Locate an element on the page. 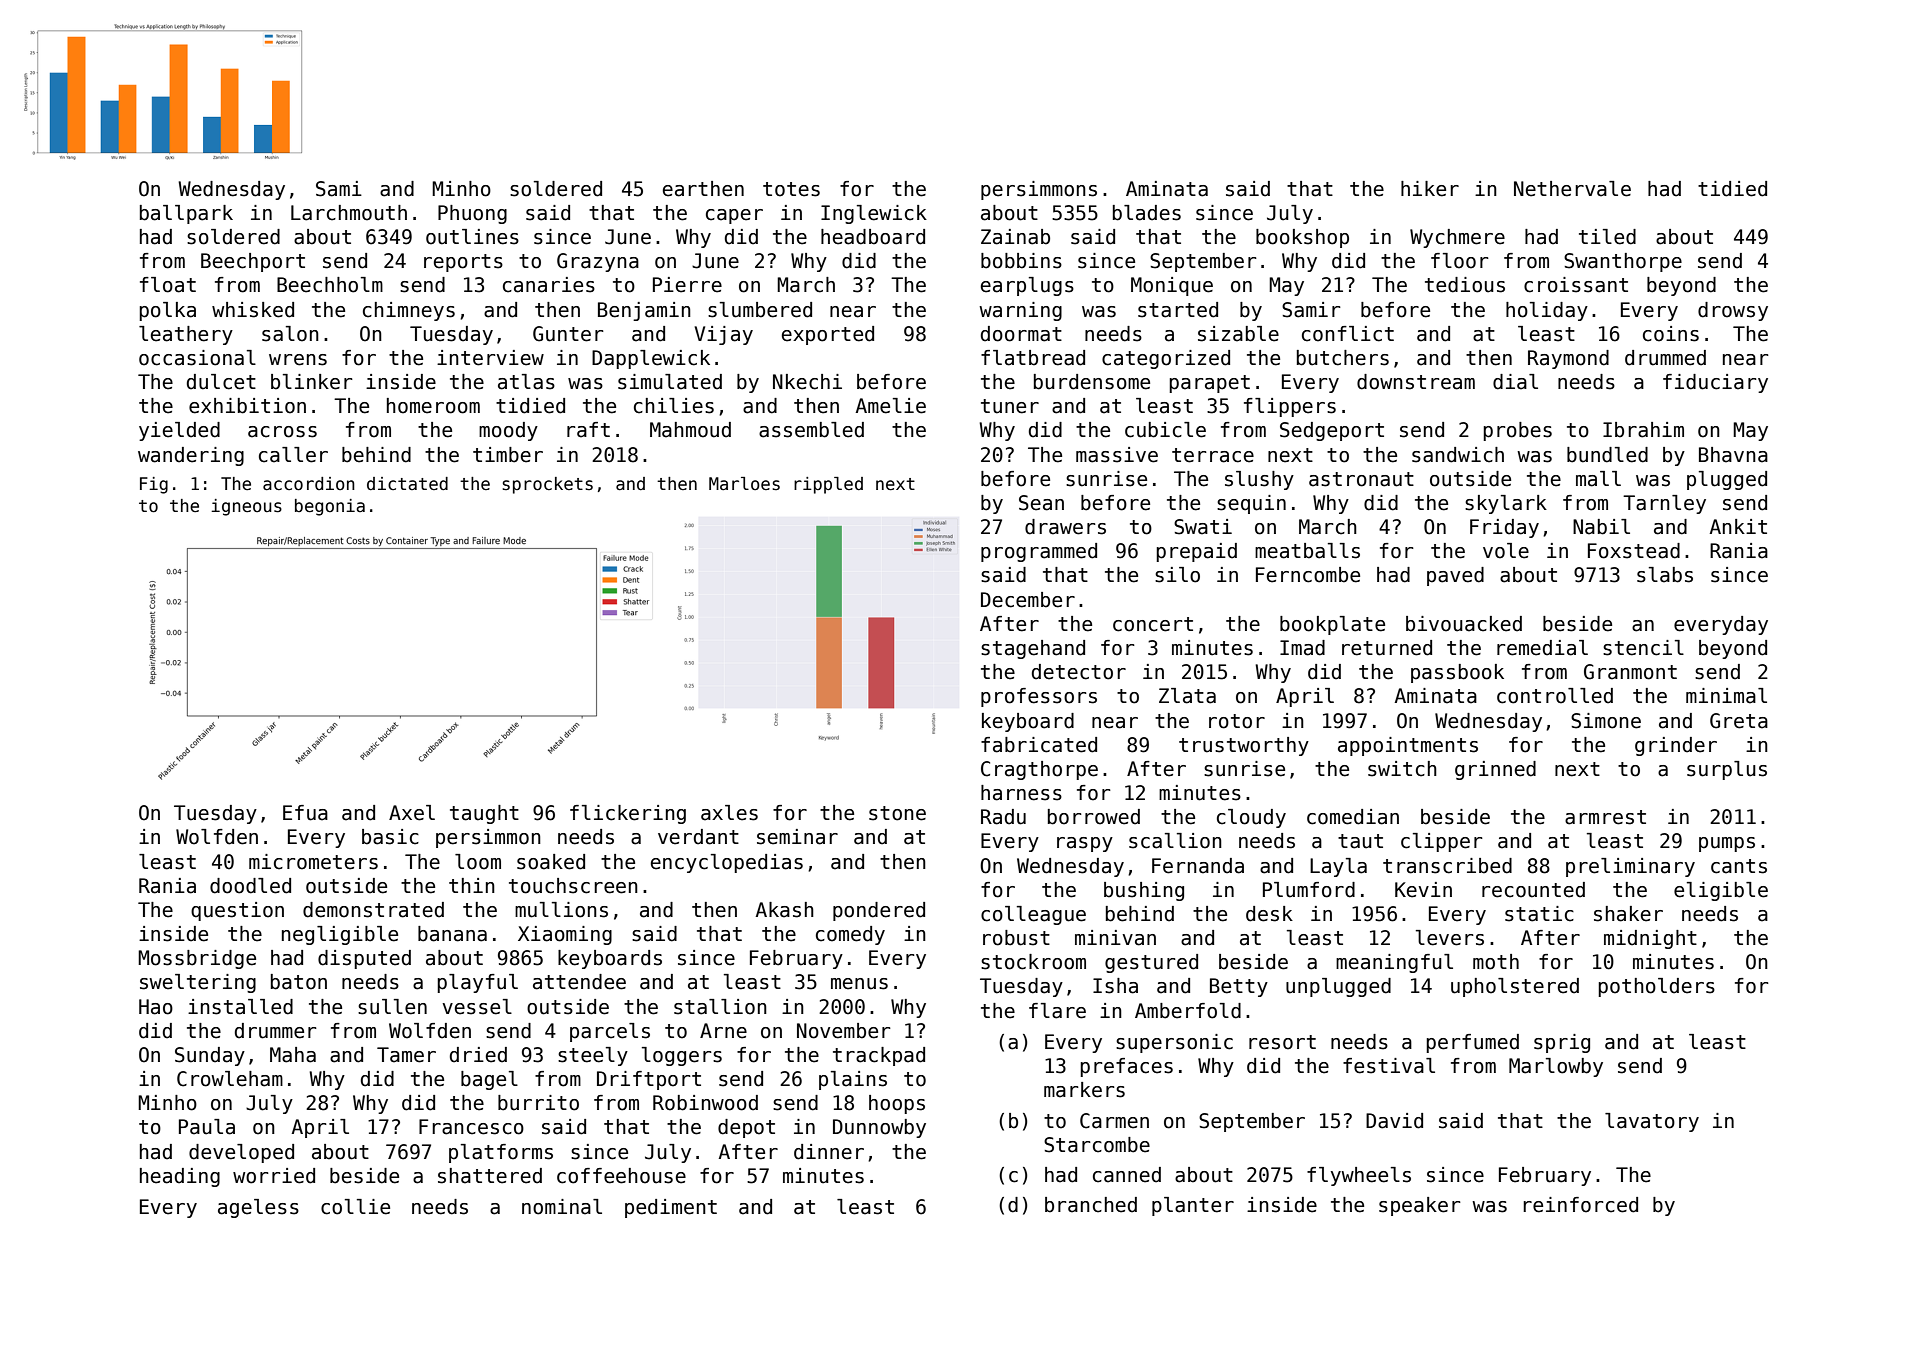 This image has width=1907, height=1348. coffeehouse is located at coordinates (621, 1176).
